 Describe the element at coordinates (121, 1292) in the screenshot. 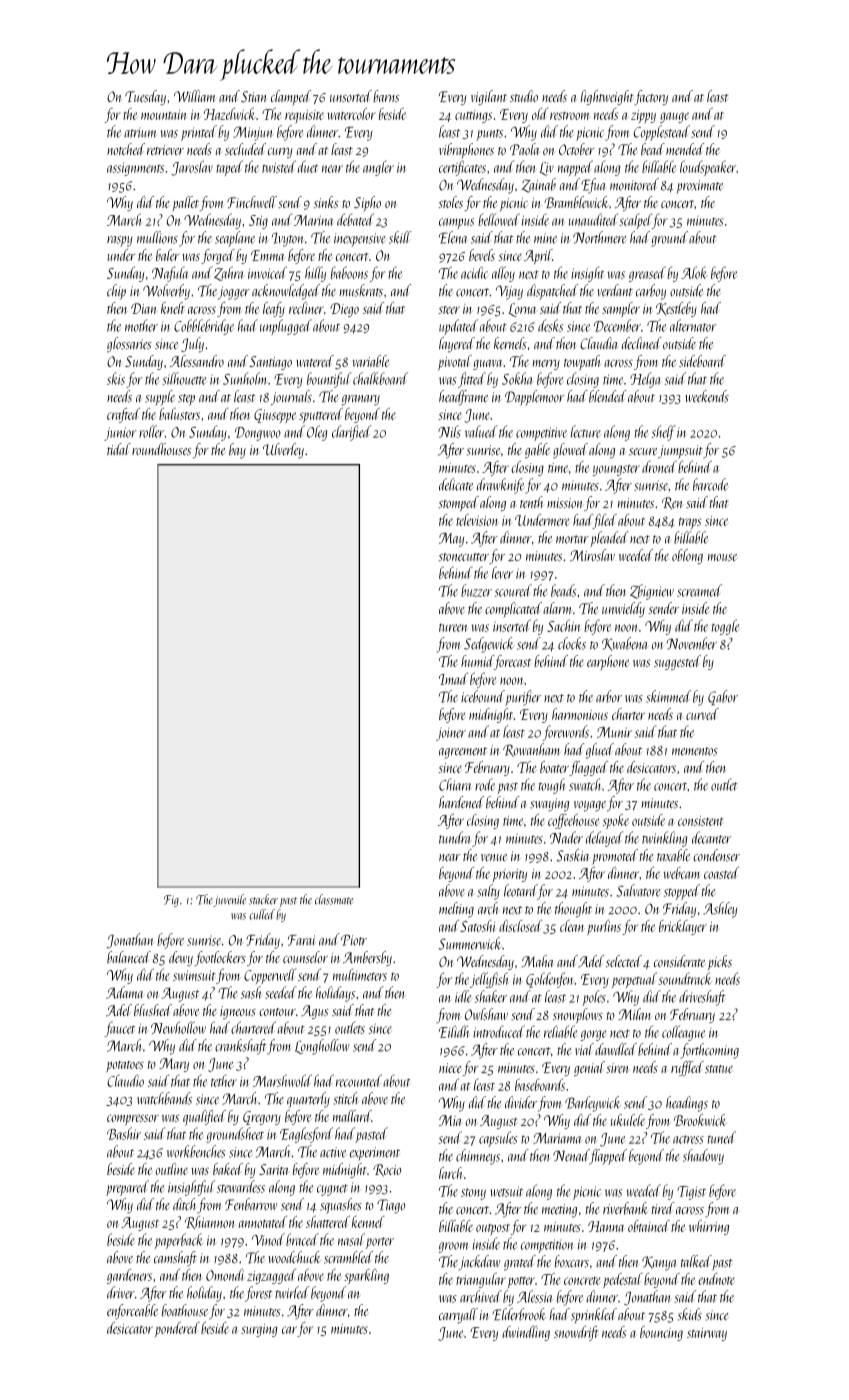

I see `driver` at that location.
